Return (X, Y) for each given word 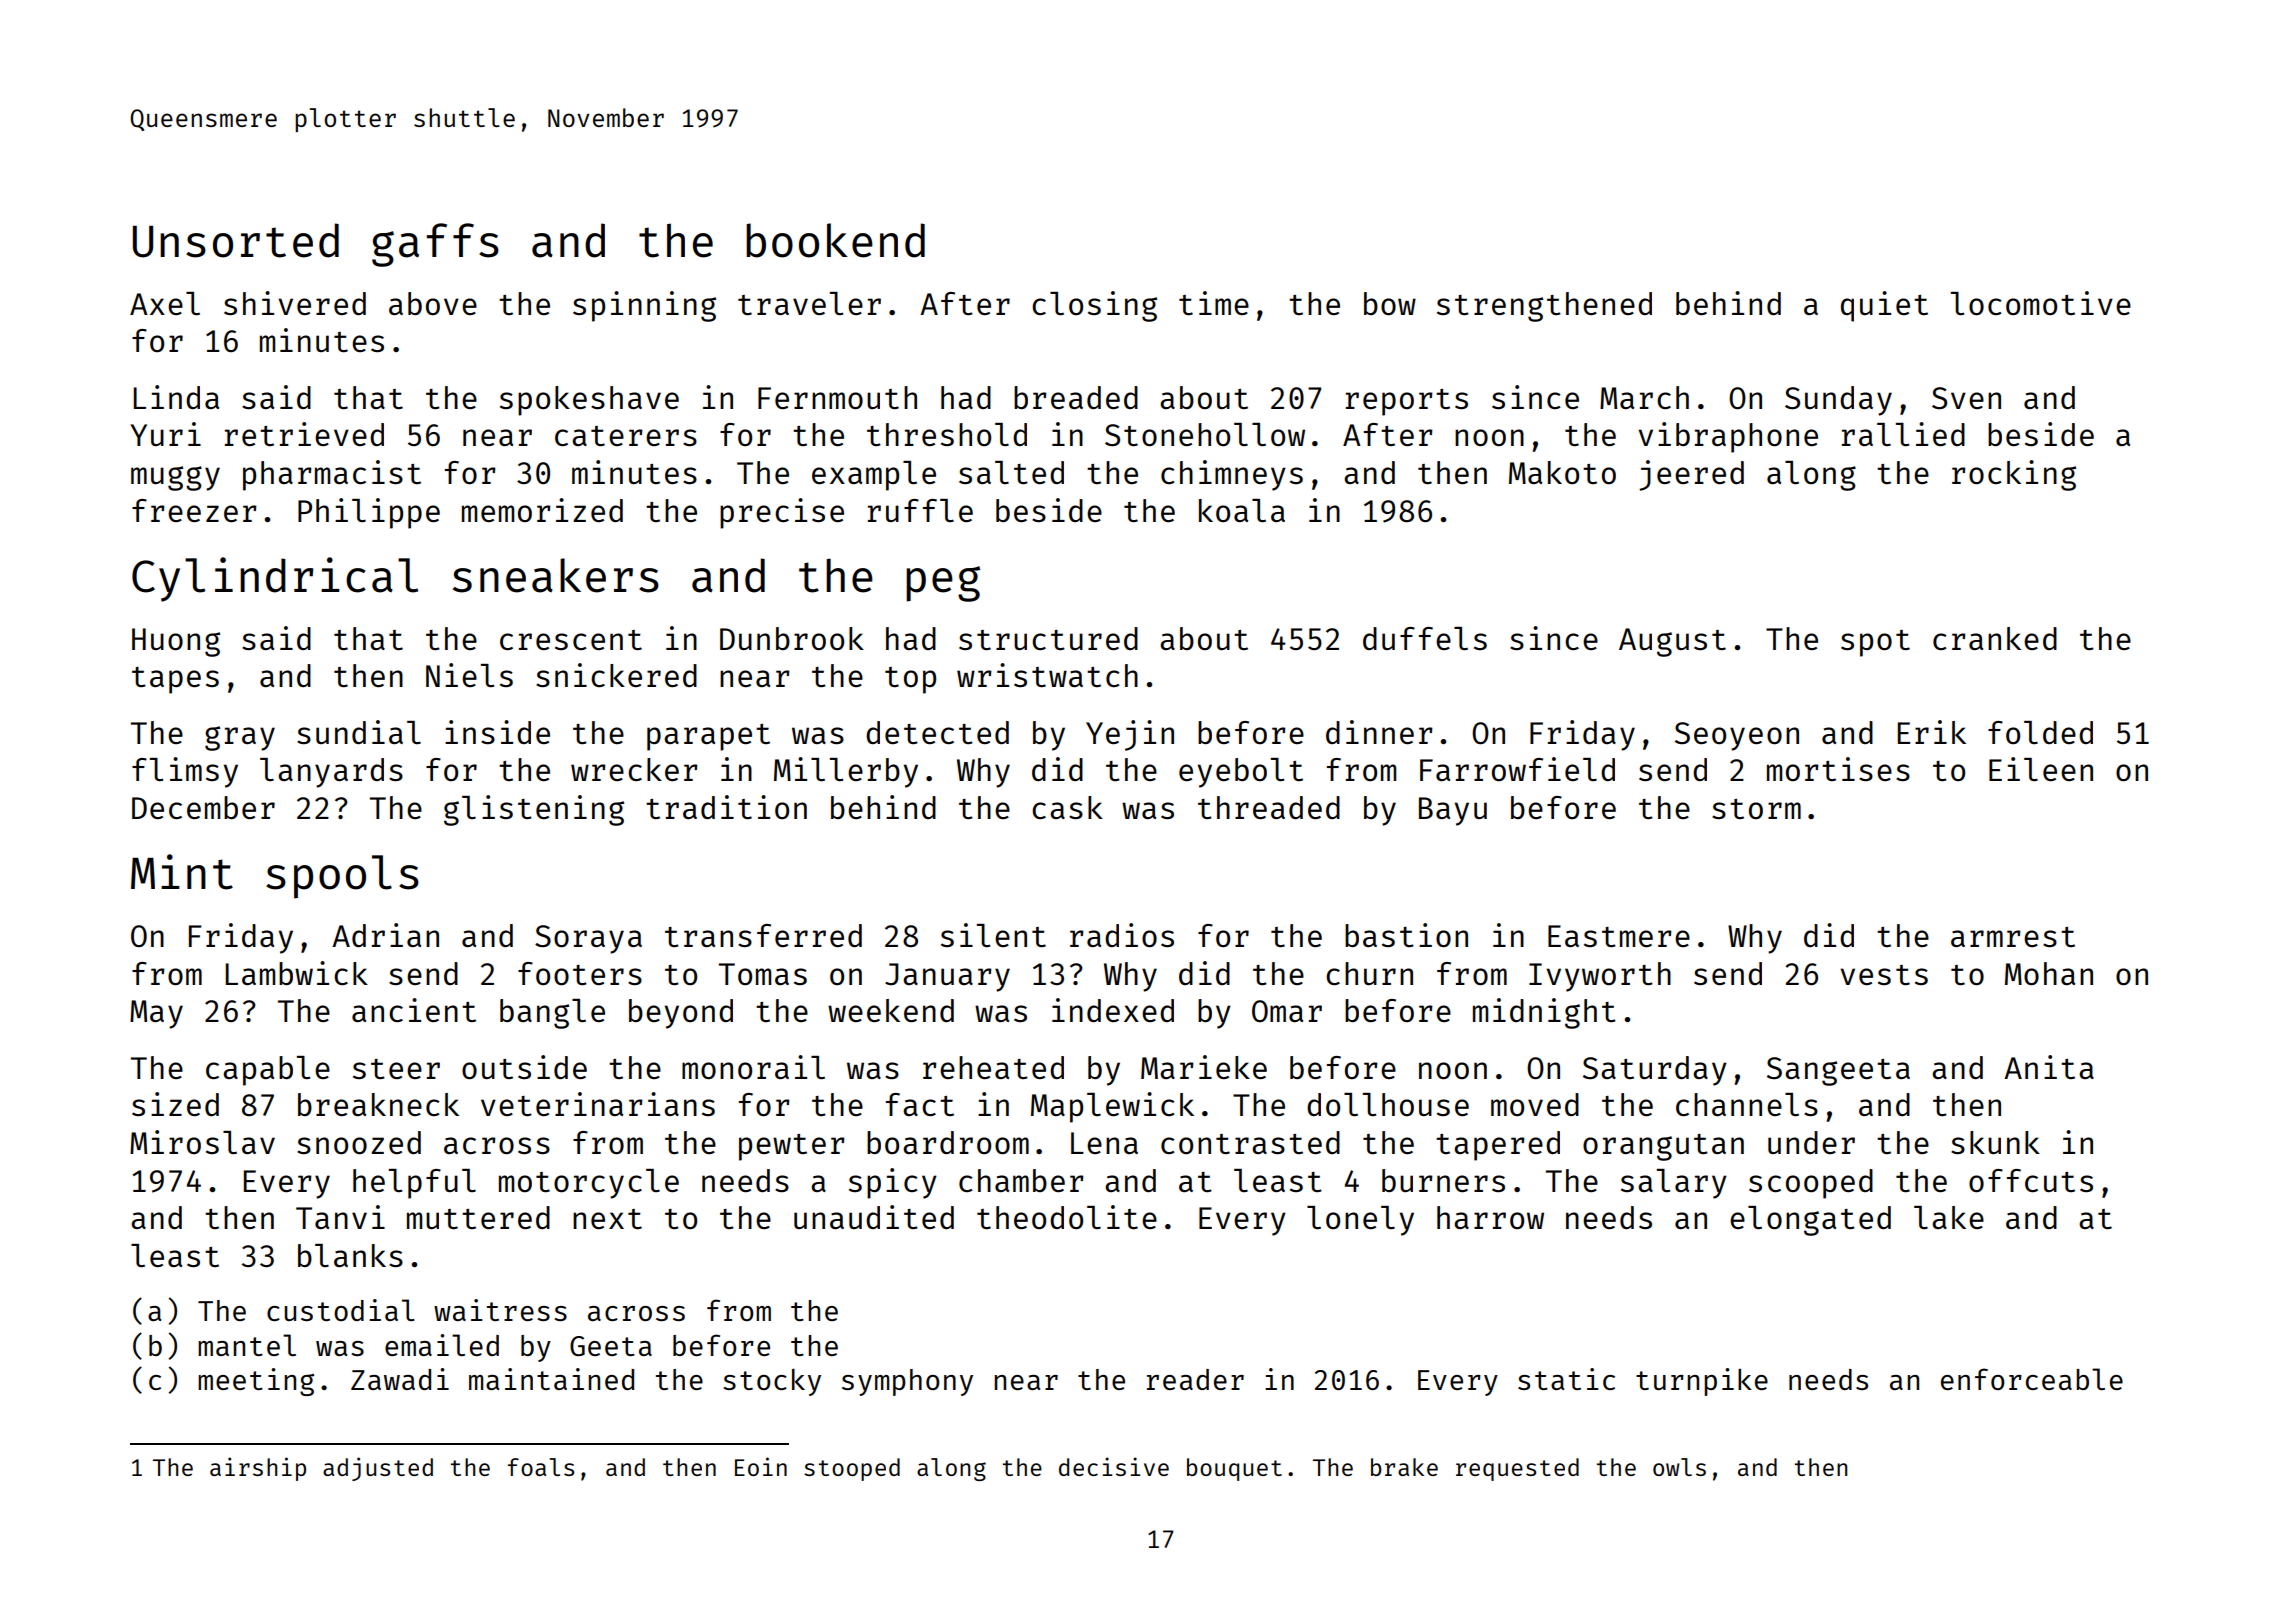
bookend (835, 240)
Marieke (1204, 1067)
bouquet (1234, 1469)
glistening (534, 810)
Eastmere (1619, 936)
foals (541, 1467)
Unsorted (236, 240)
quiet (1884, 306)
